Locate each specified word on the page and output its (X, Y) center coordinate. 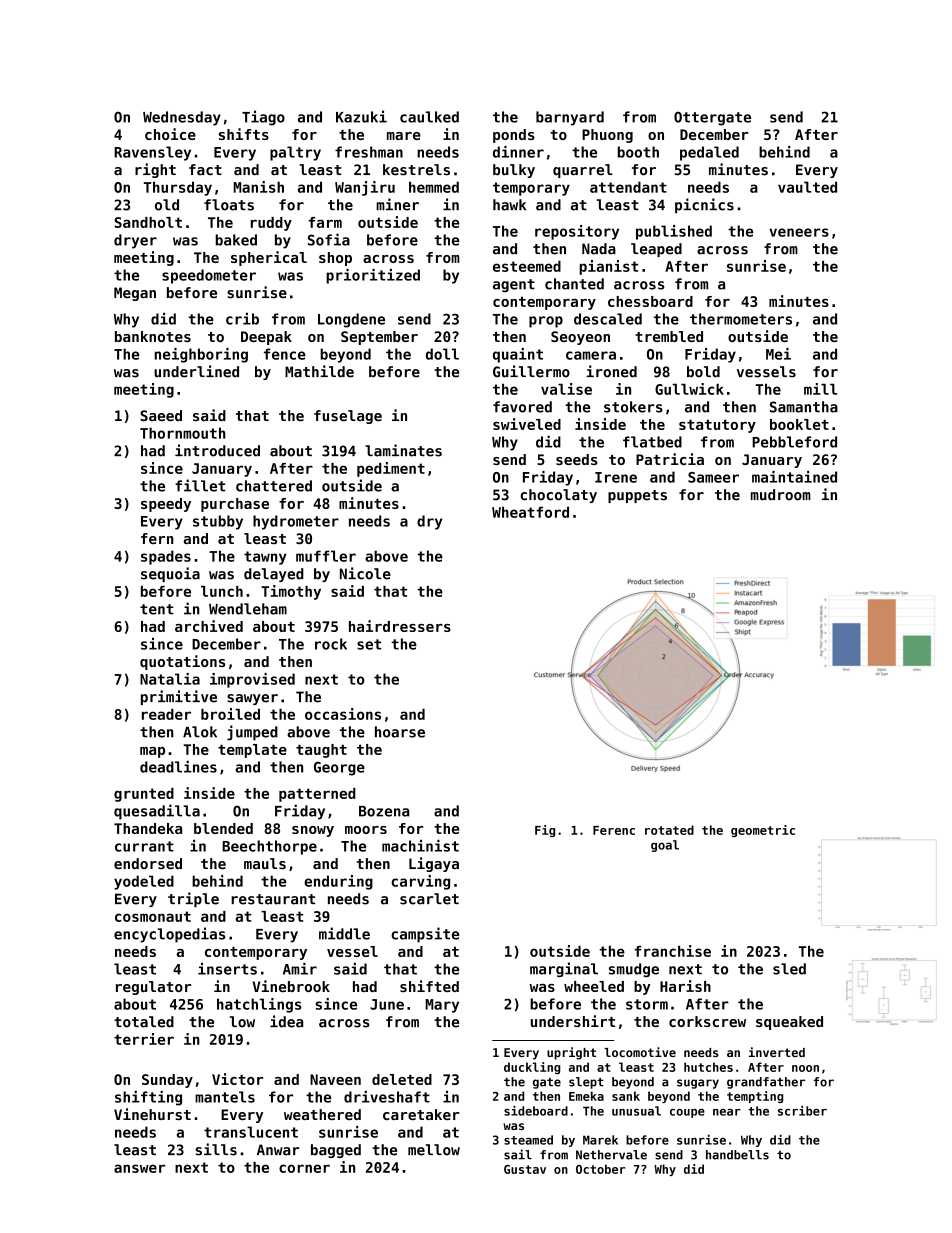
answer (139, 1168)
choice (170, 134)
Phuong (607, 136)
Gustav (525, 1169)
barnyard (570, 118)
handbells (737, 1155)
